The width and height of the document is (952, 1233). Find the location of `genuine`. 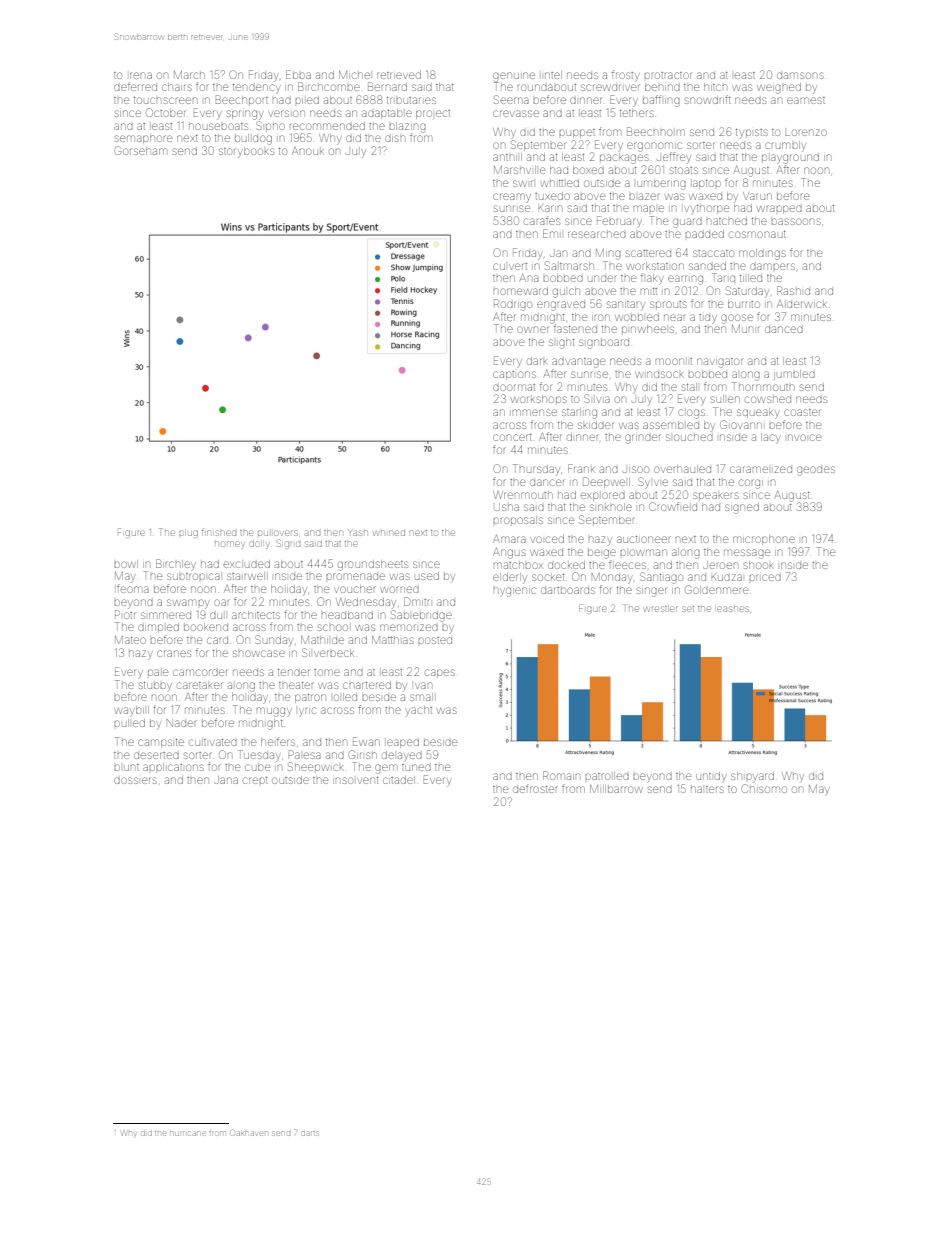

genuine is located at coordinates (514, 77).
